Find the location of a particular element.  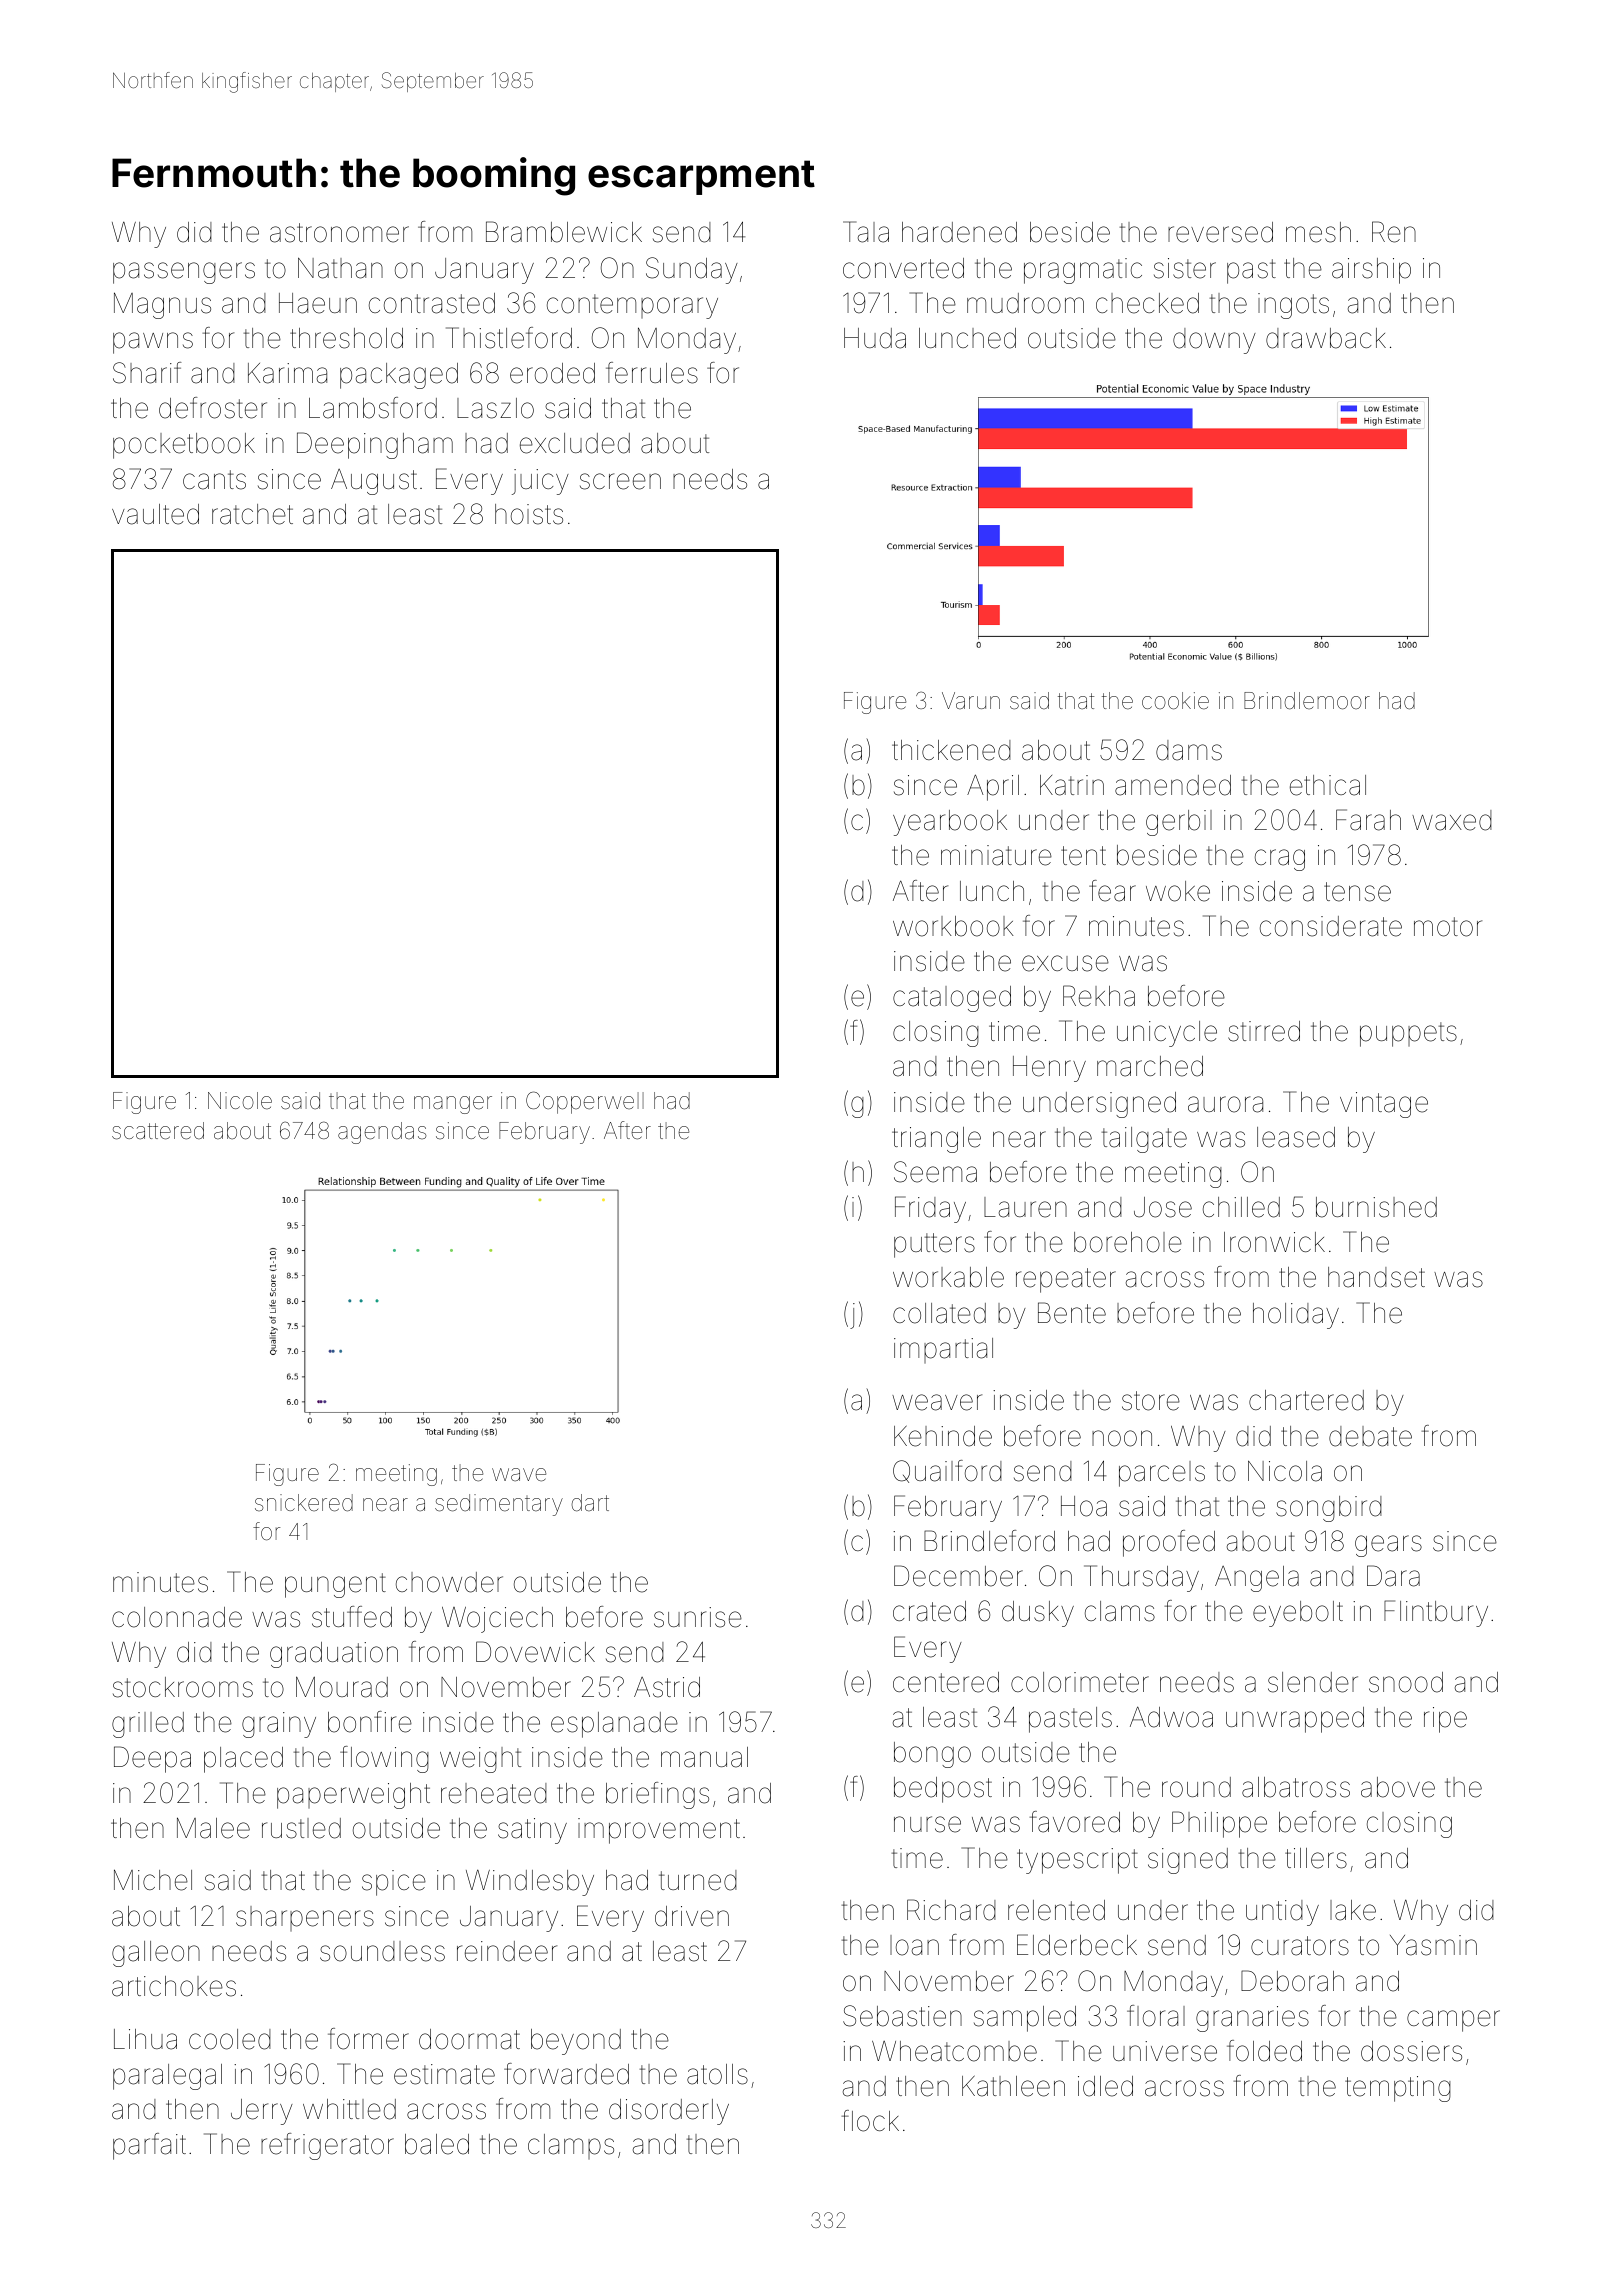

agendas is located at coordinates (382, 1133).
